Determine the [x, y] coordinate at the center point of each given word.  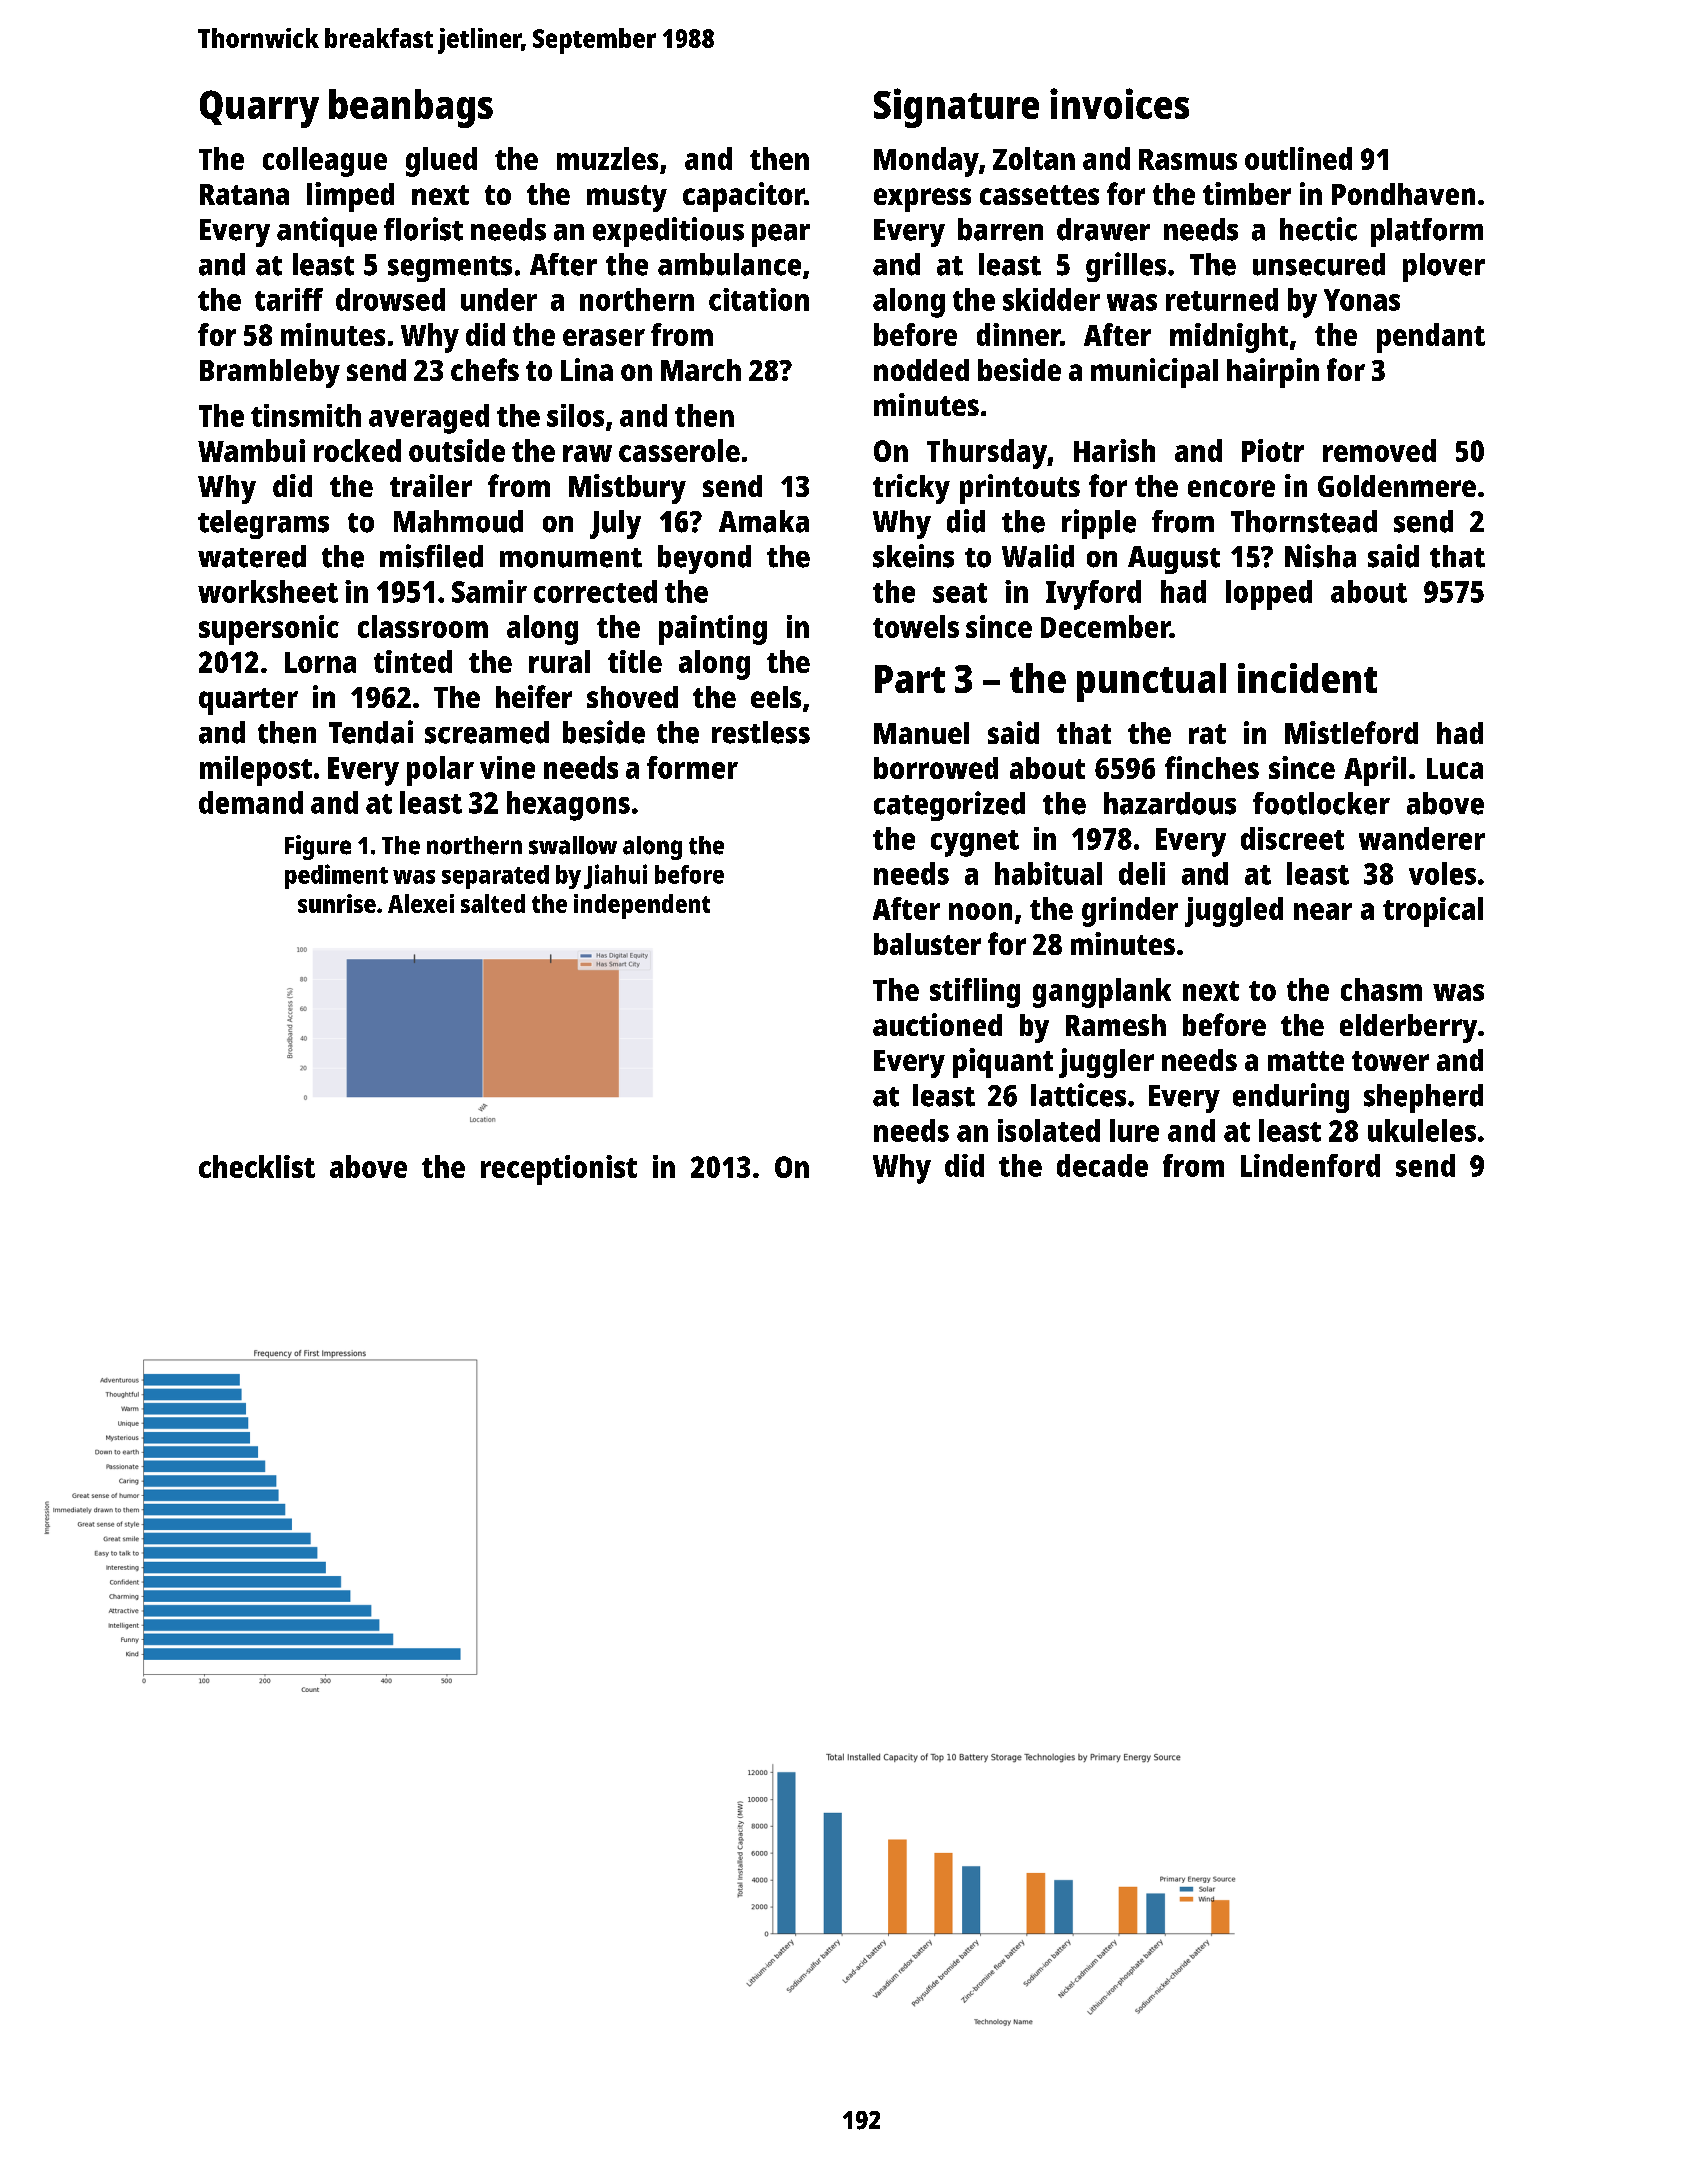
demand [251, 802]
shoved [632, 697]
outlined [1298, 158]
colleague [325, 162]
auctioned [937, 1024]
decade [1102, 1165]
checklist [257, 1166]
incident [1307, 678]
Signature [956, 108]
